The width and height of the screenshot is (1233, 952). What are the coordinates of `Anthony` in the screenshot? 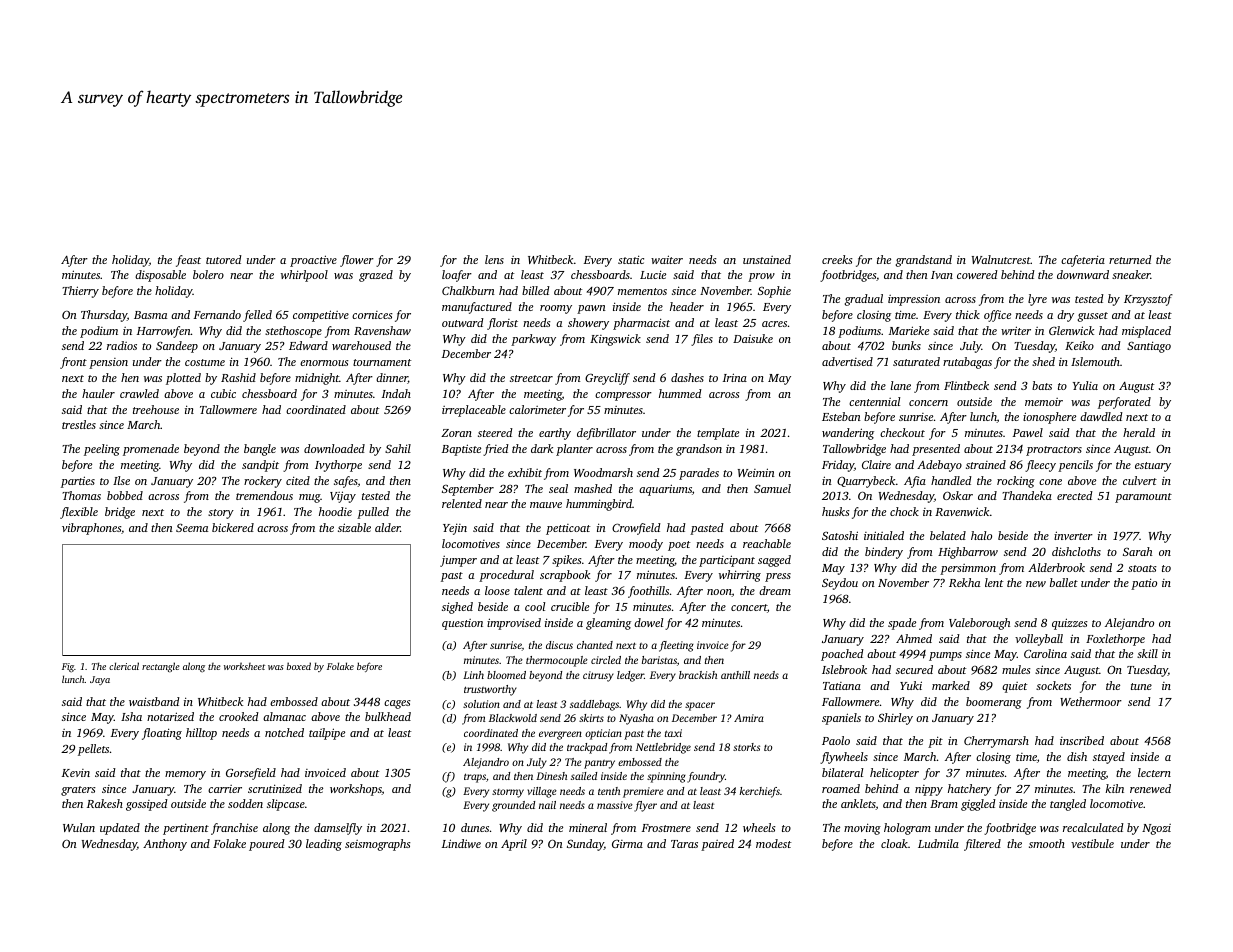 It's located at (165, 845).
